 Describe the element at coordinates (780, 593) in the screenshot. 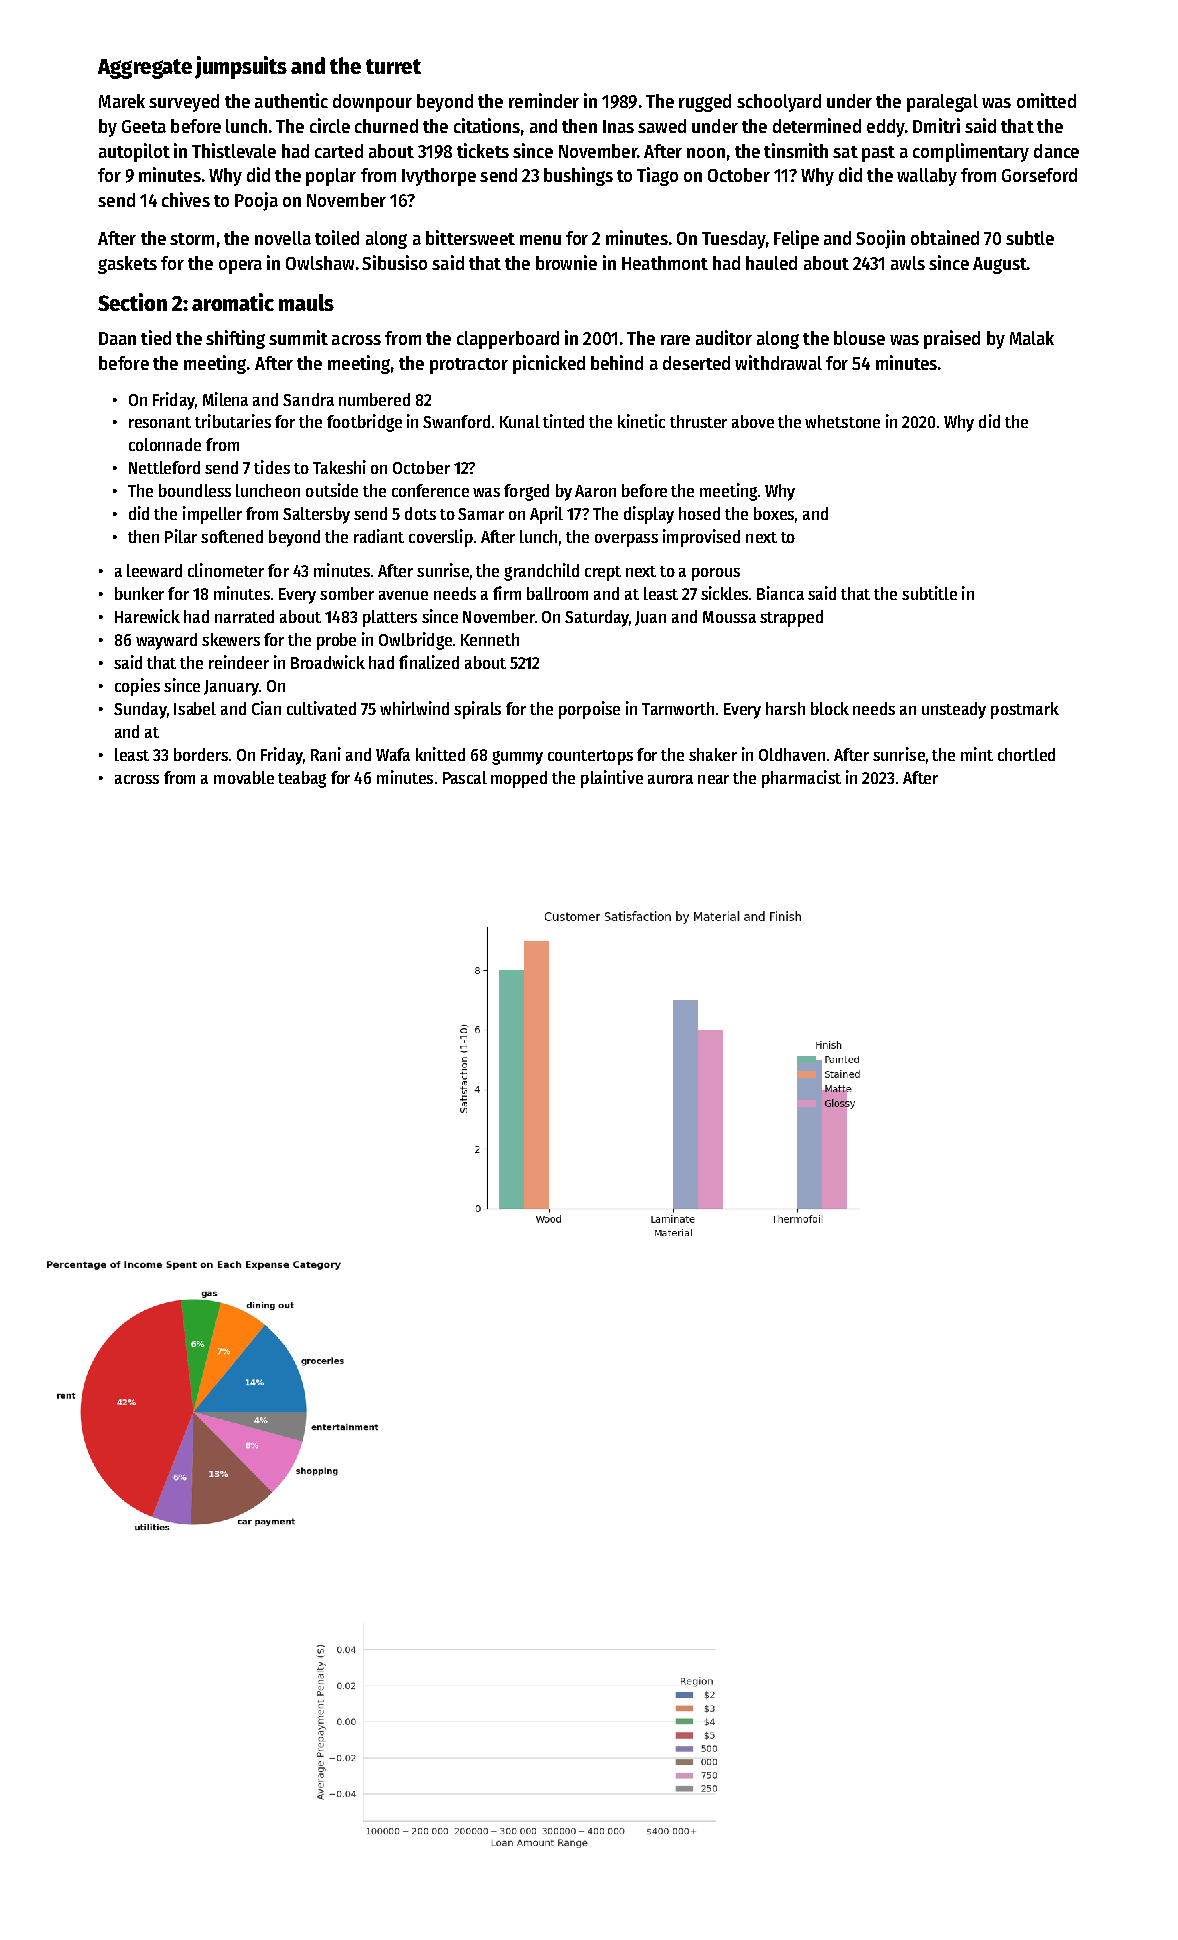

I see `Bianca` at that location.
